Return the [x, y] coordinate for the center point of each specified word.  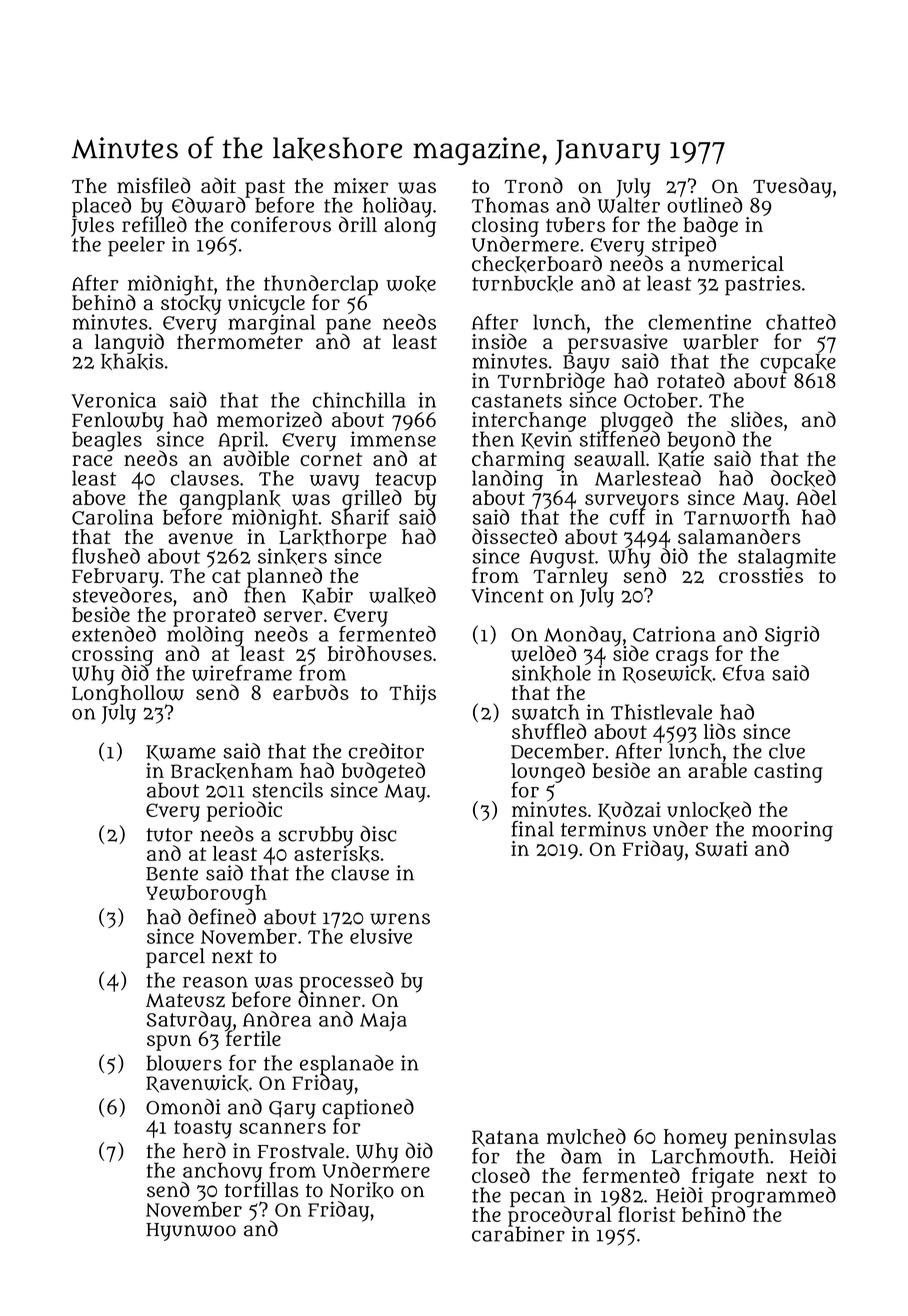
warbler [721, 342]
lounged [548, 772]
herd [204, 1150]
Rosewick [667, 674]
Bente [172, 874]
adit [218, 185]
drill [358, 224]
